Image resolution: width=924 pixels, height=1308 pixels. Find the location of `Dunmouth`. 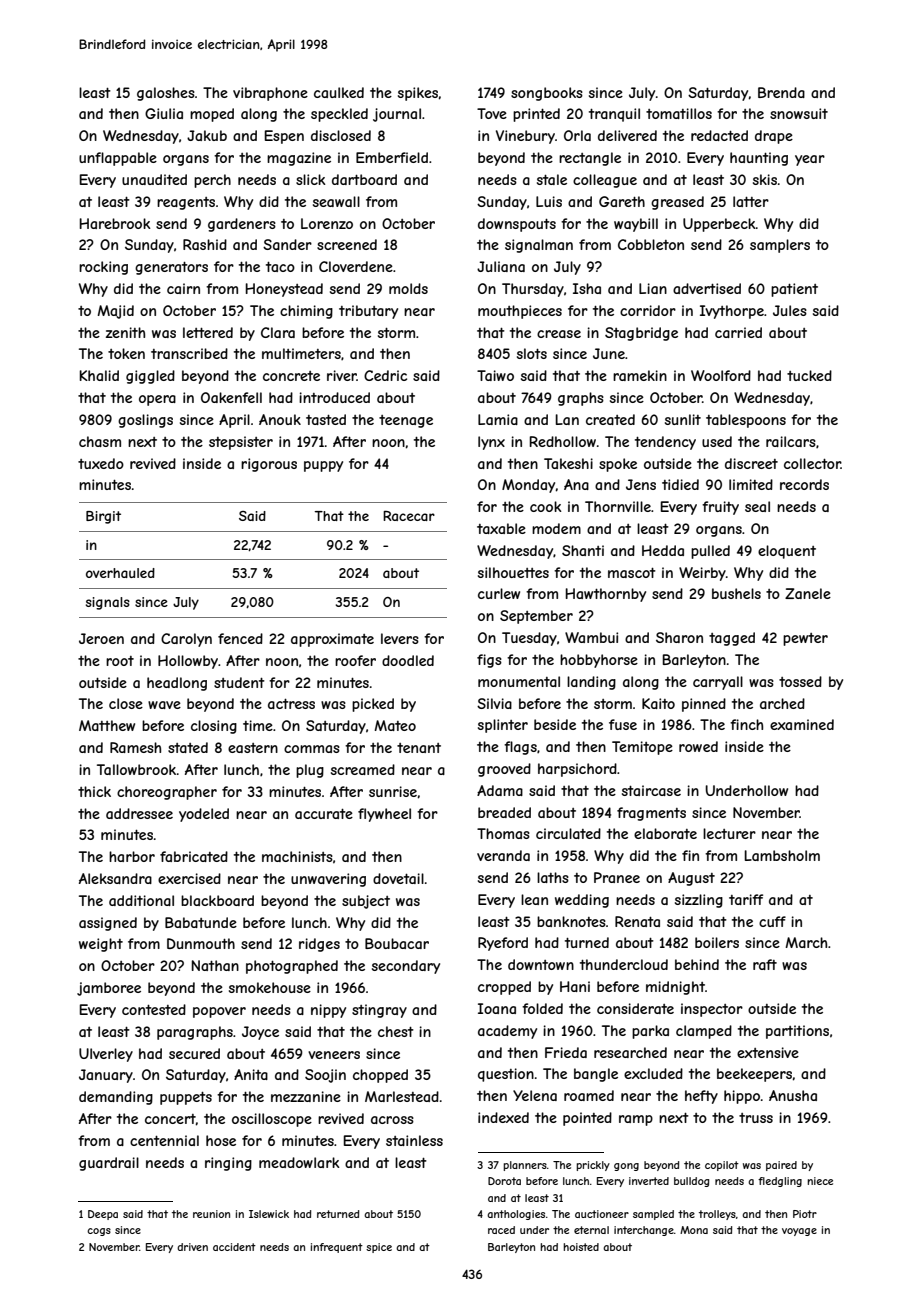

Dunmouth is located at coordinates (201, 943).
